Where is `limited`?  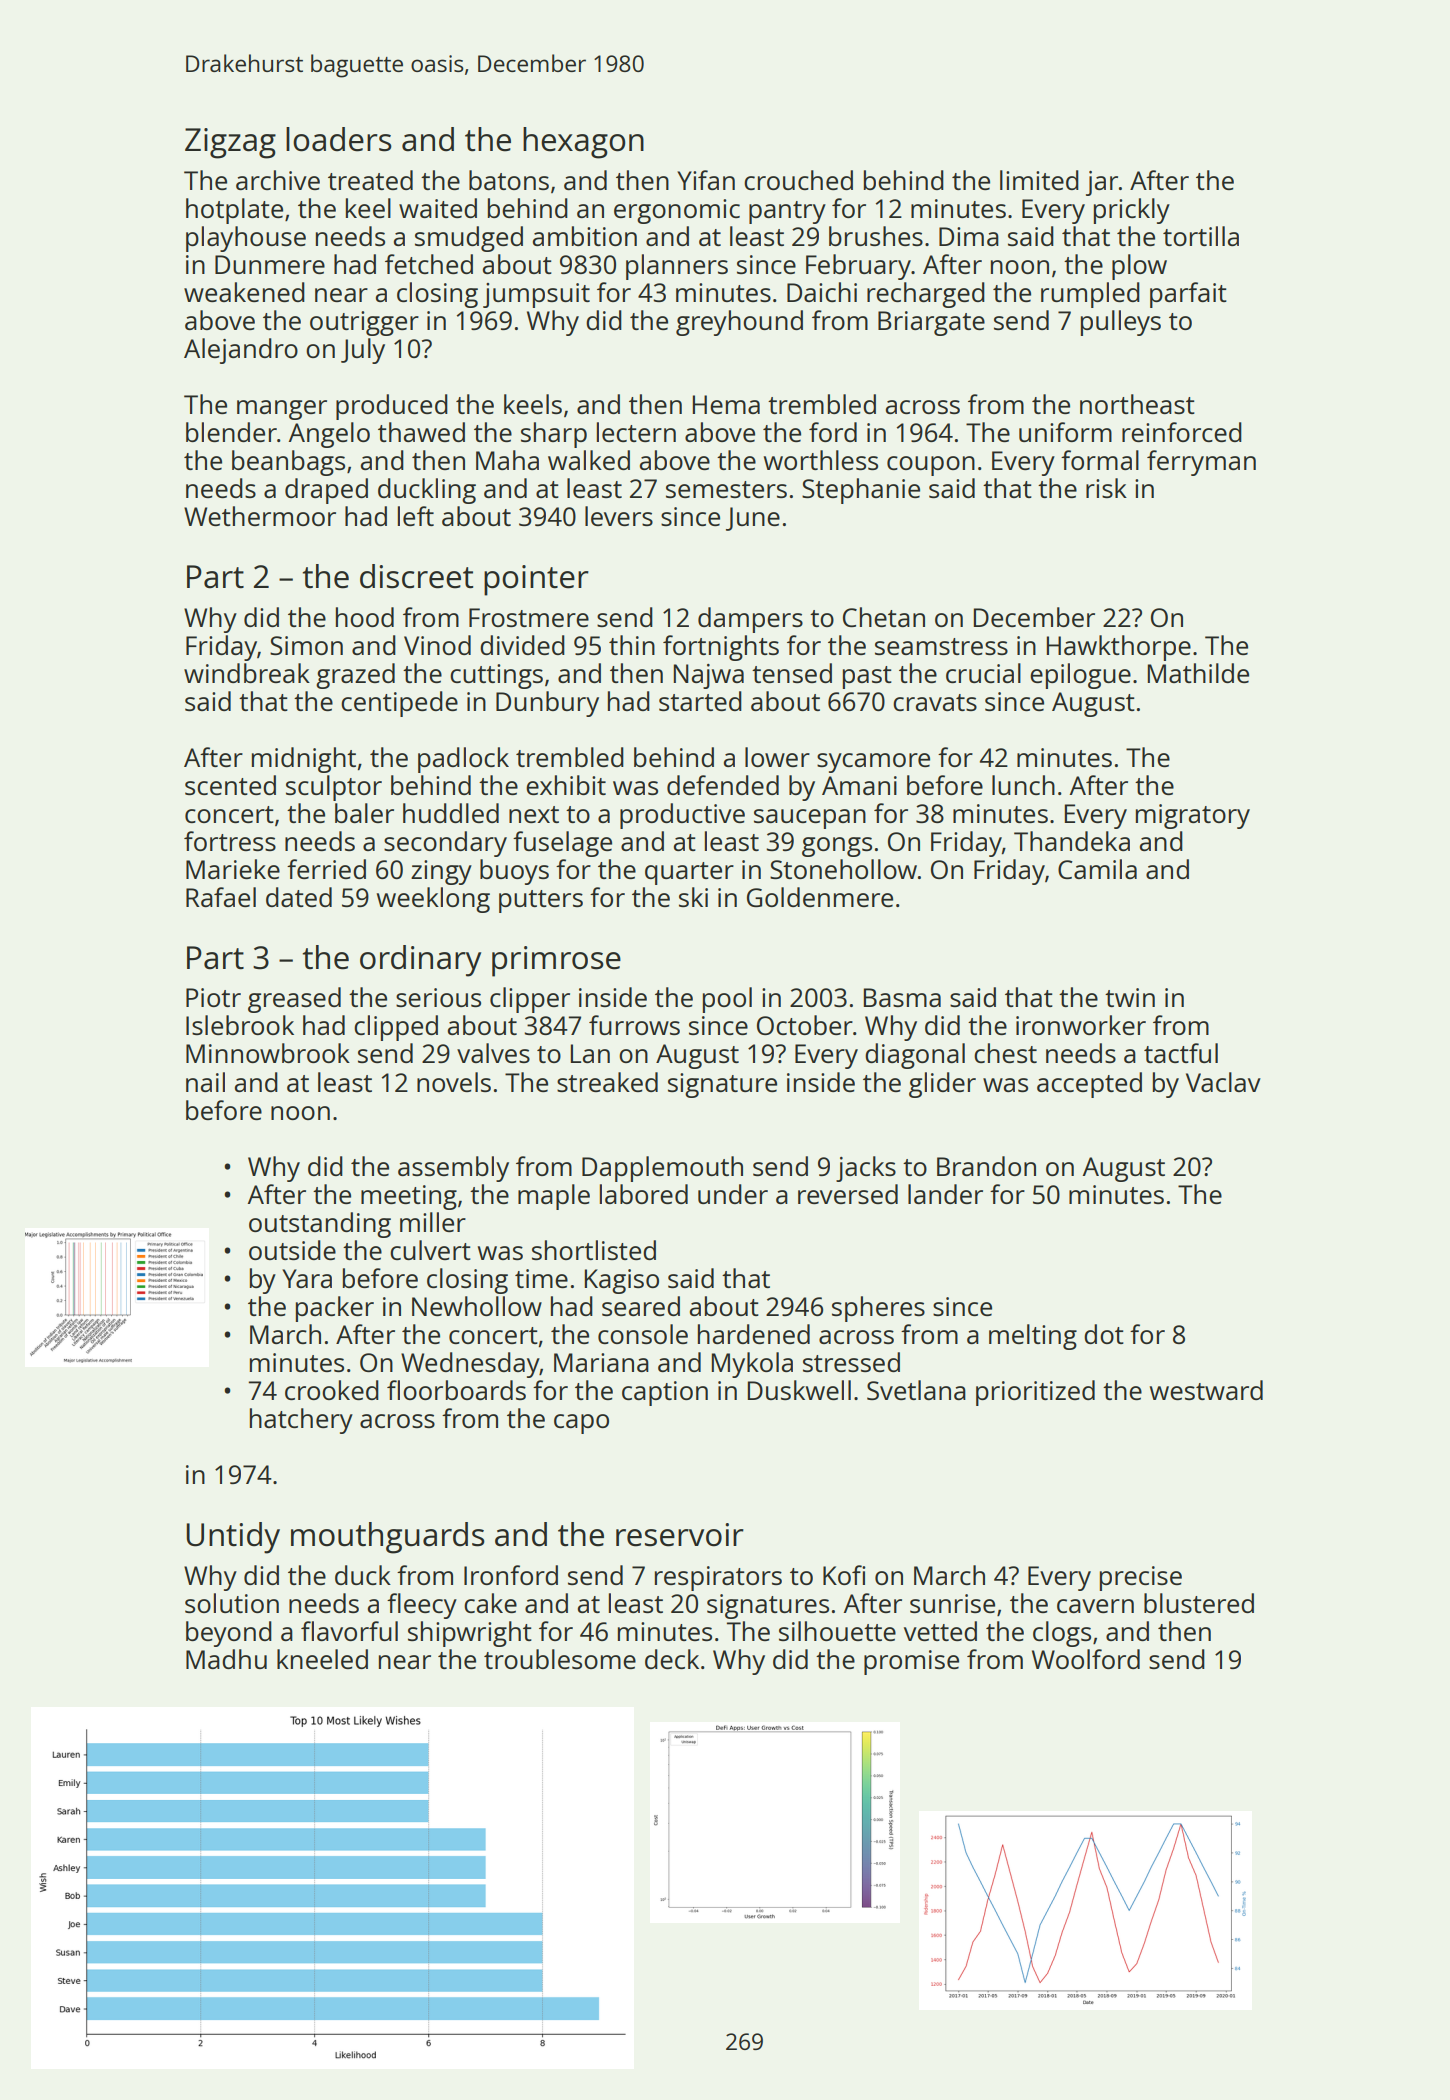 limited is located at coordinates (1039, 180).
